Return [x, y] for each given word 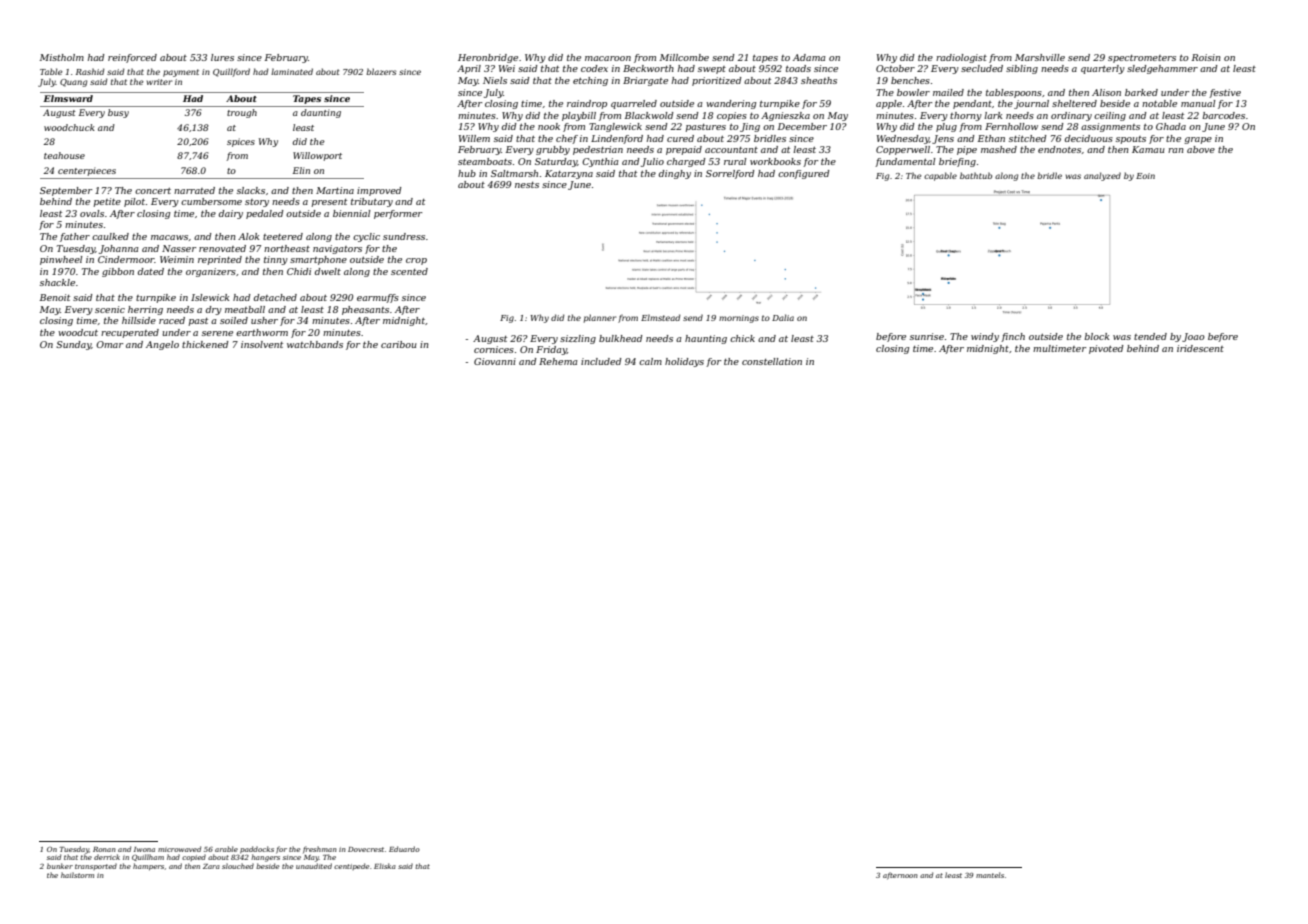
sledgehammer [1162, 69]
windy [985, 337]
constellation [772, 361]
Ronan [104, 849]
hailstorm [77, 875]
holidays [684, 362]
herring [145, 310]
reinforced [132, 58]
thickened [205, 344]
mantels [990, 875]
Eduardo [404, 849]
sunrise [927, 336]
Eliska [385, 866]
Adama [809, 57]
